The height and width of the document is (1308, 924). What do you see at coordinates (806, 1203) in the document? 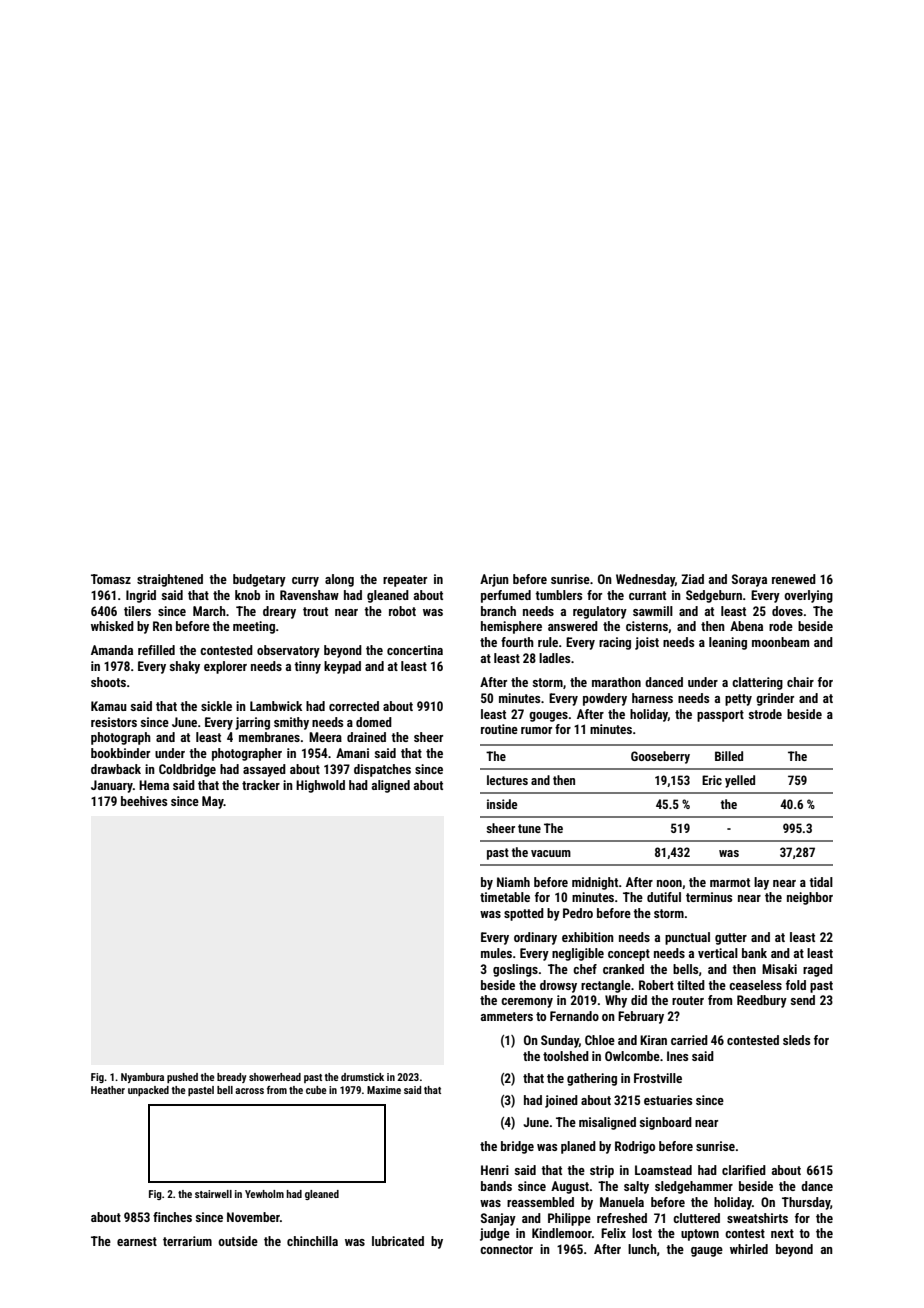
I see `Thursday` at bounding box center [806, 1203].
